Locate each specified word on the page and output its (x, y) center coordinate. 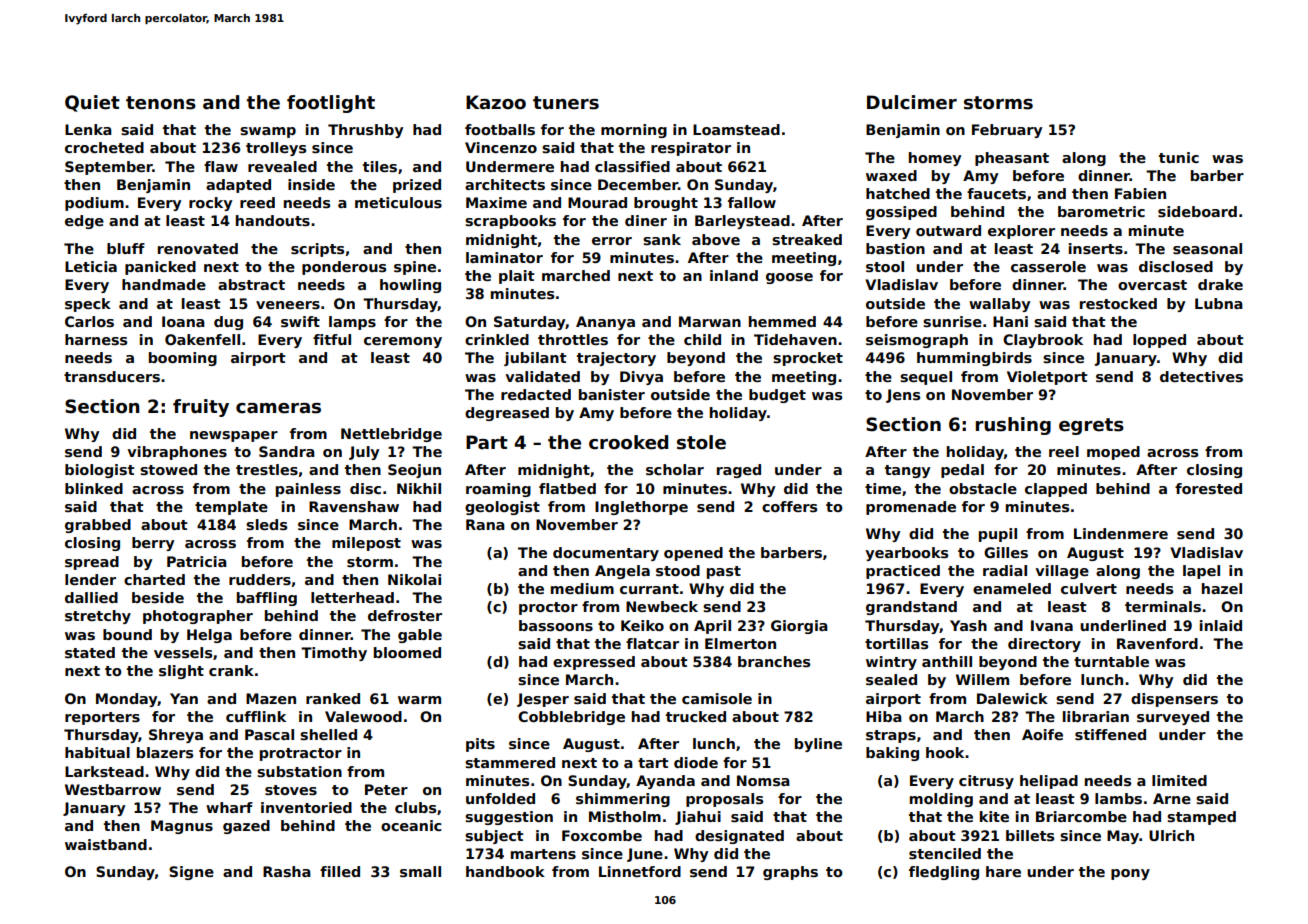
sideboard (1197, 211)
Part (487, 442)
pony (1130, 874)
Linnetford (640, 871)
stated (90, 652)
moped (1113, 453)
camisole (717, 698)
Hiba (884, 716)
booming (183, 359)
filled (340, 871)
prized (417, 186)
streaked (807, 239)
